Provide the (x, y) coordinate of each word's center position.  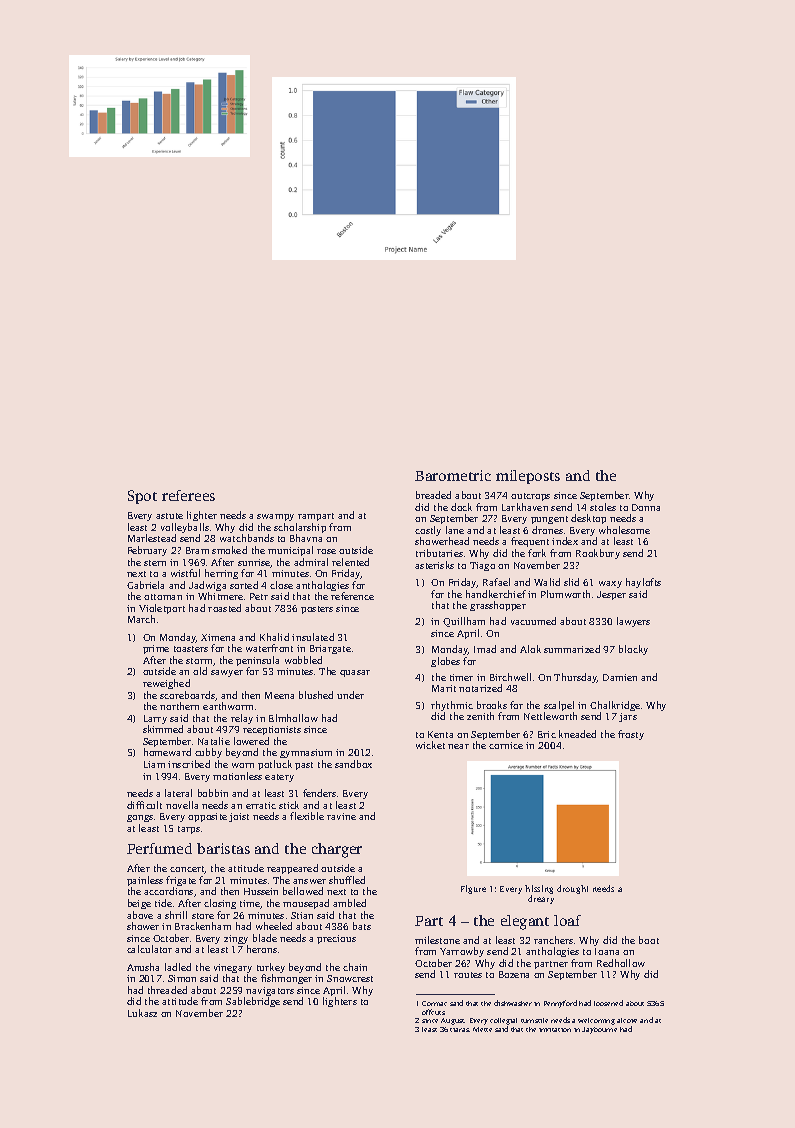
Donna (646, 507)
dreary (541, 899)
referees (188, 495)
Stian (302, 915)
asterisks (434, 565)
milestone (437, 940)
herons (262, 949)
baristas (223, 848)
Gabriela (145, 585)
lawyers (633, 622)
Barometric (453, 475)
